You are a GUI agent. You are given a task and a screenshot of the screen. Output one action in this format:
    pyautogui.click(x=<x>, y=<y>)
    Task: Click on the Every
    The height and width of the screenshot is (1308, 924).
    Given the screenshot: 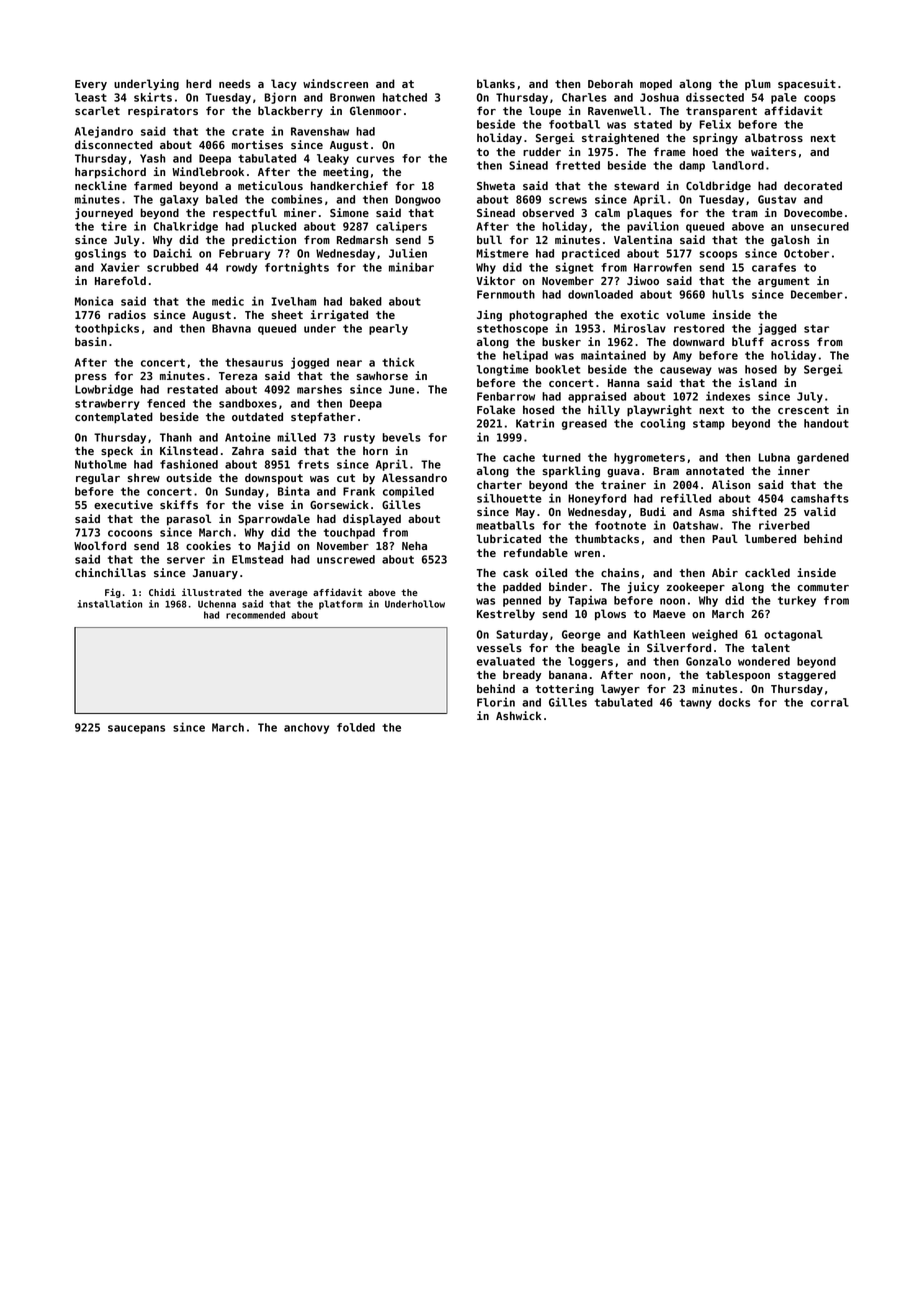 What is the action you would take?
    pyautogui.click(x=91, y=85)
